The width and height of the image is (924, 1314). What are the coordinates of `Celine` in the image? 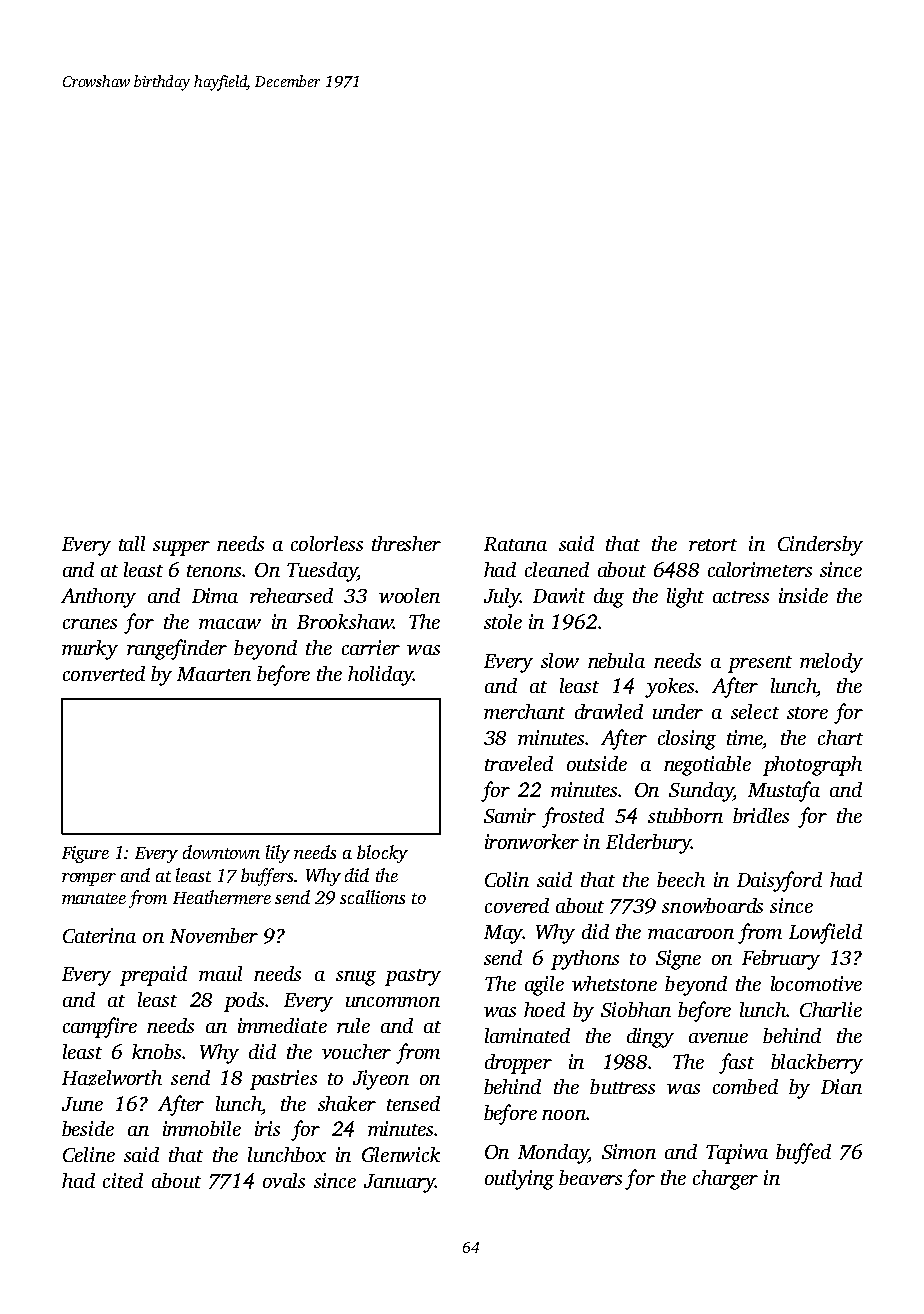 It's located at (89, 1154).
